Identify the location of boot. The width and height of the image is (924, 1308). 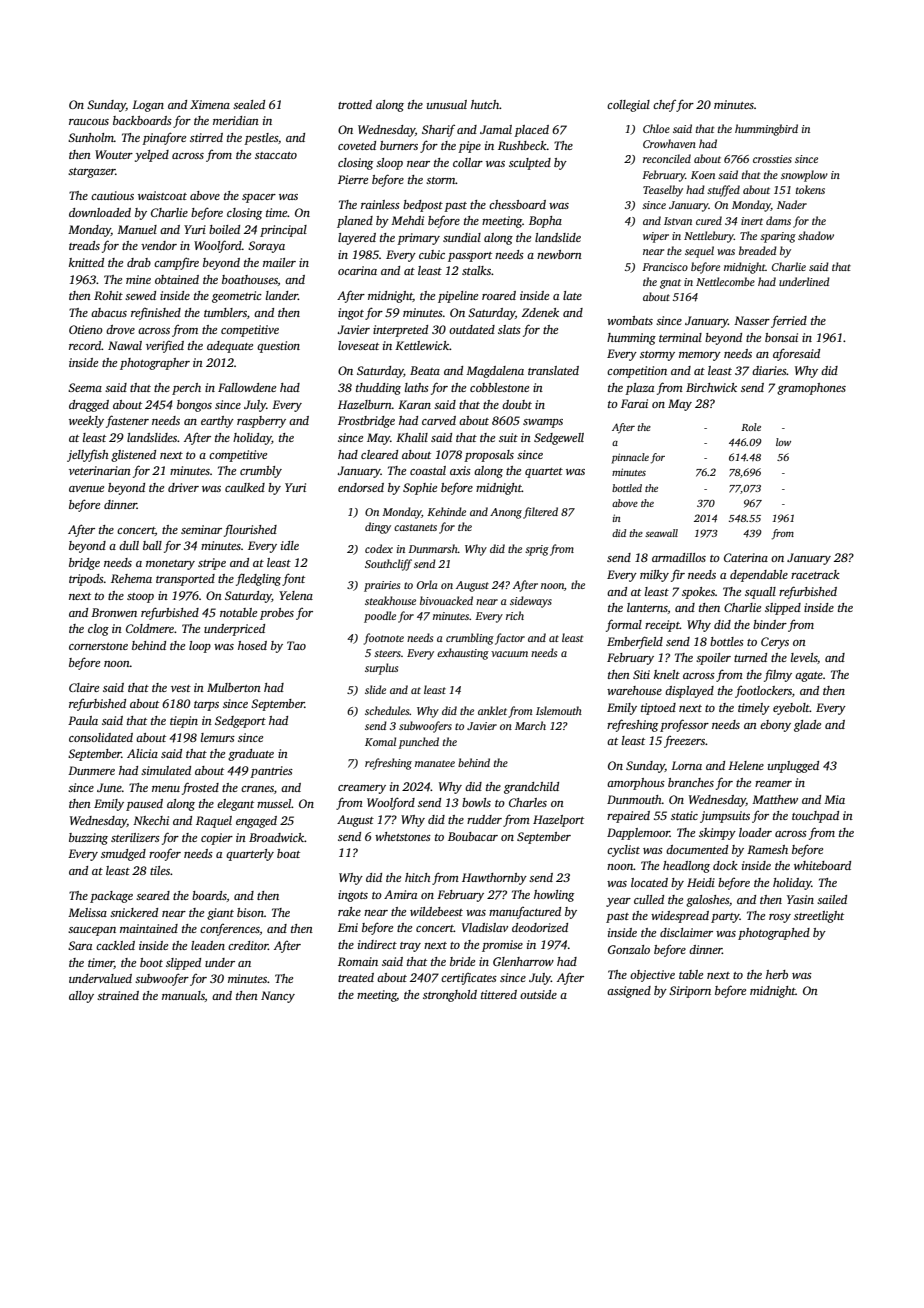
(151, 962).
